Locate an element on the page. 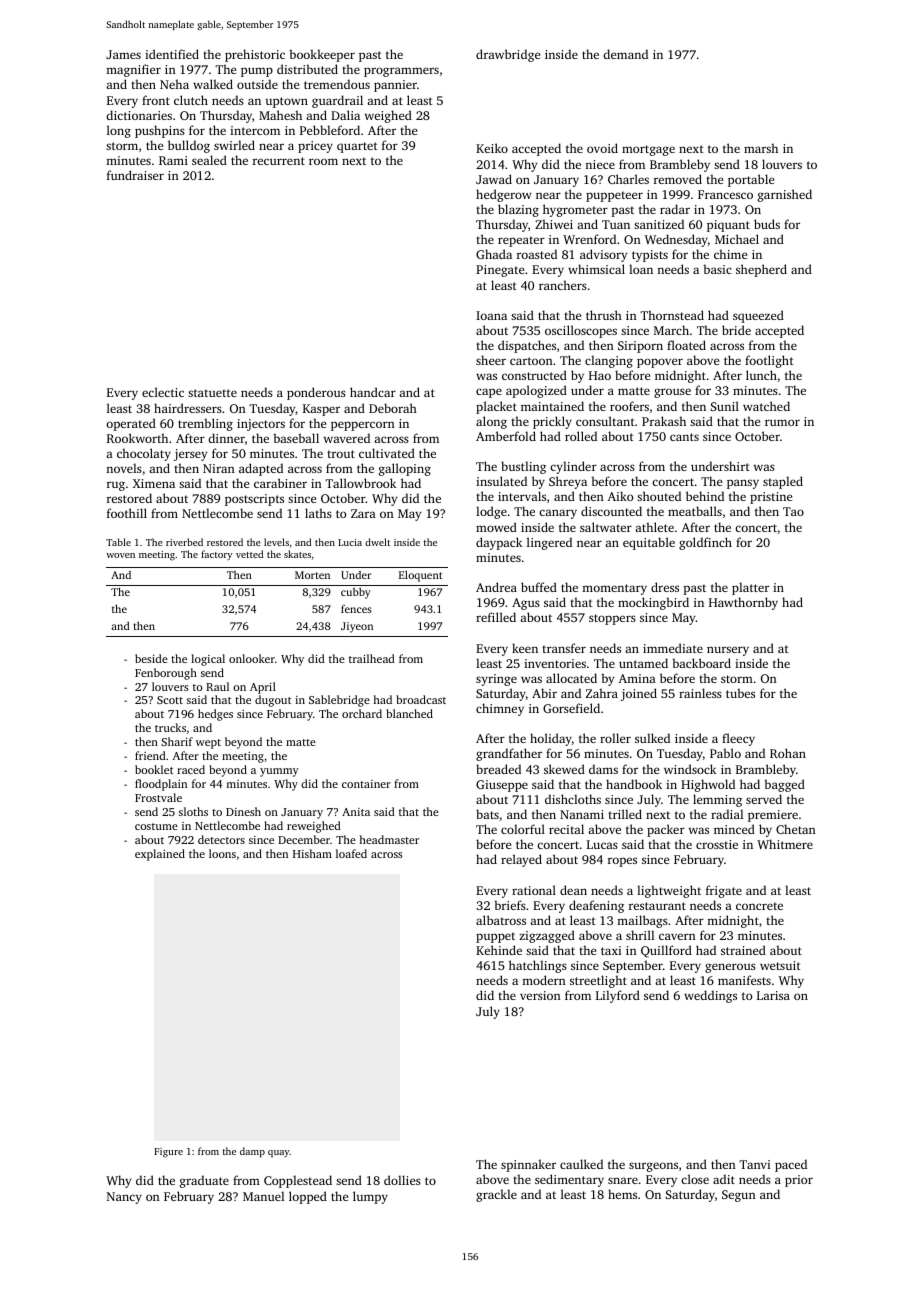  magnifier is located at coordinates (133, 70).
